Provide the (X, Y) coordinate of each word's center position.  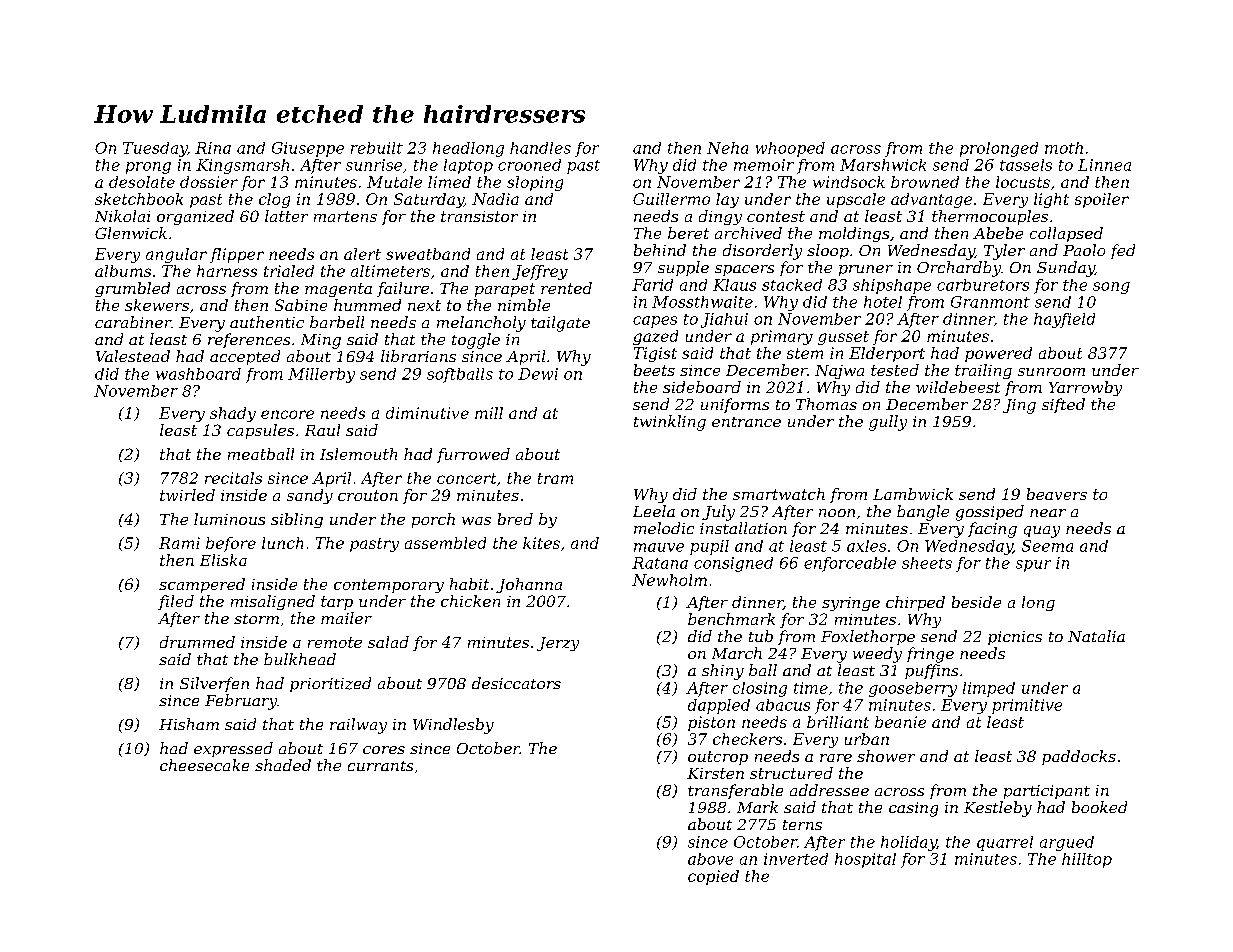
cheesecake (204, 765)
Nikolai (122, 216)
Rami (179, 543)
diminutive (427, 413)
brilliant (838, 722)
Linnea (1104, 165)
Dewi (538, 374)
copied (713, 877)
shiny (723, 672)
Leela (654, 511)
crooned (529, 165)
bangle (923, 513)
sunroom (1051, 372)
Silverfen (214, 684)
